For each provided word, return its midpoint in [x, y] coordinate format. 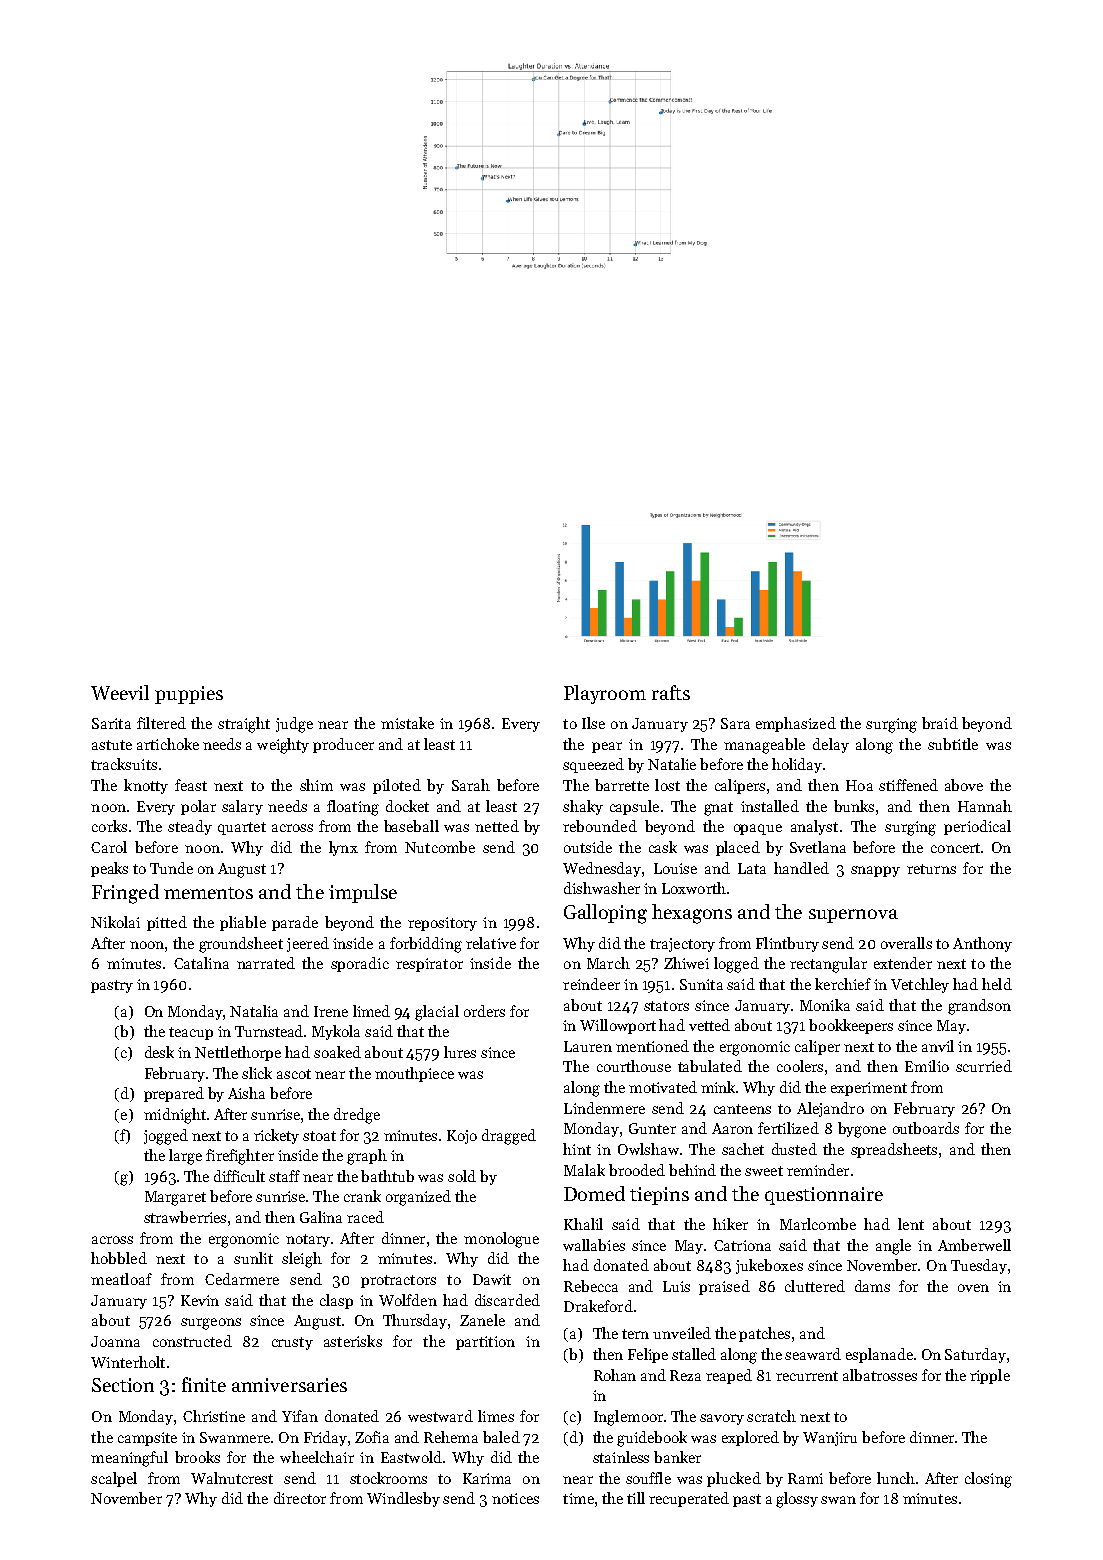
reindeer [591, 984]
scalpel [114, 1479]
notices [515, 1498]
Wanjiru [830, 1439]
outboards [926, 1128]
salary [242, 807]
